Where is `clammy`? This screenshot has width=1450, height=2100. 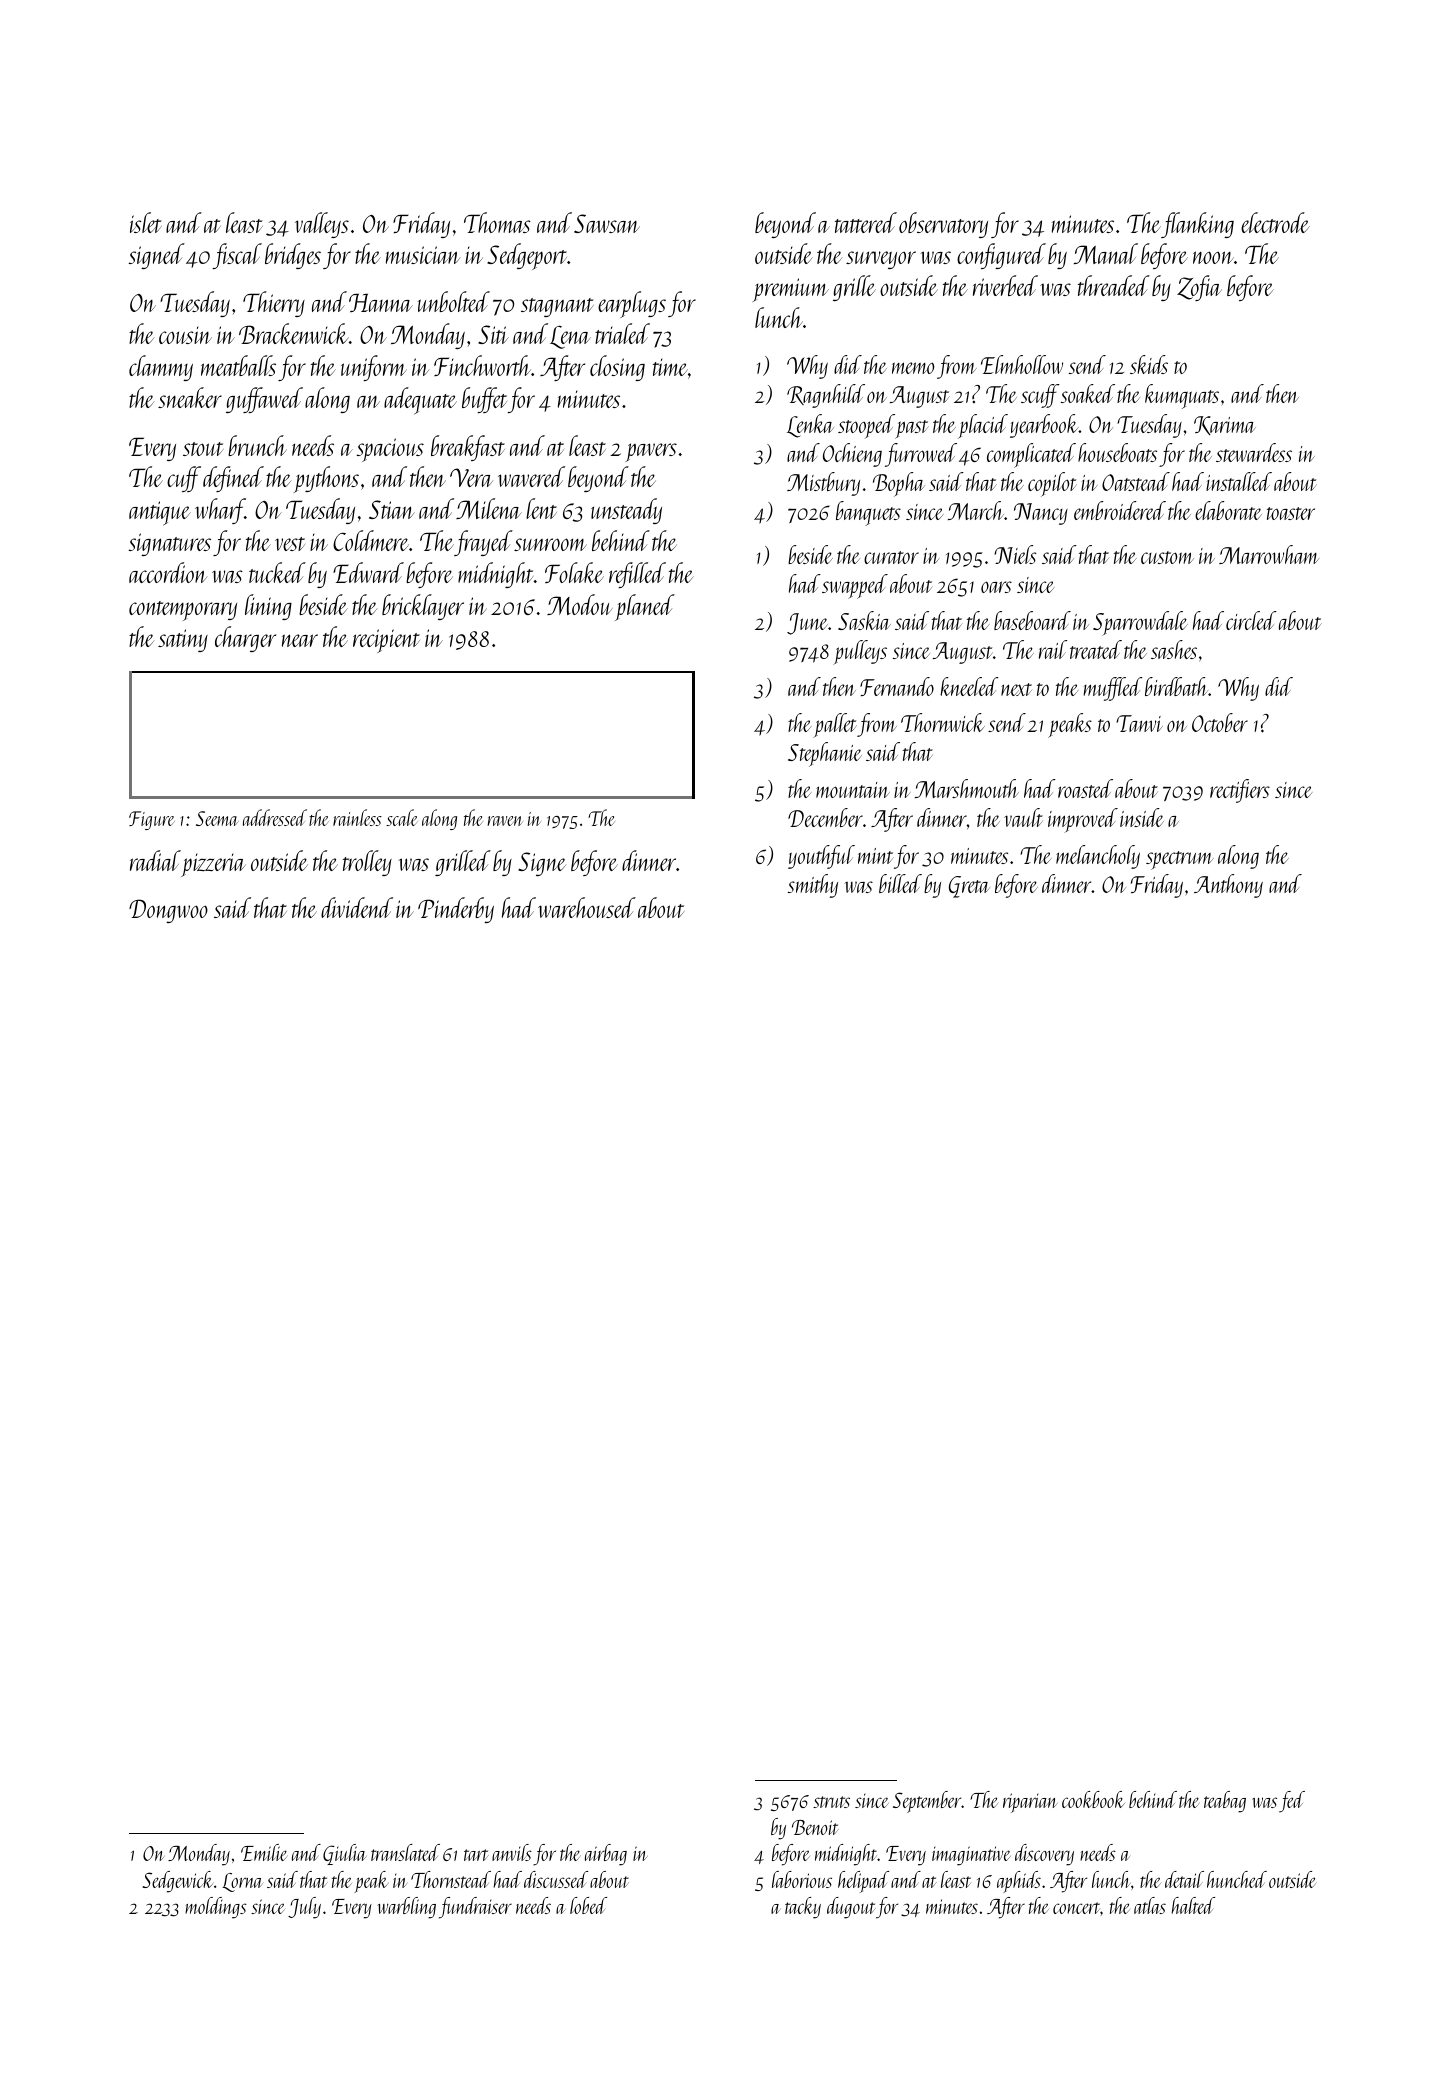
clammy is located at coordinates (161, 368).
